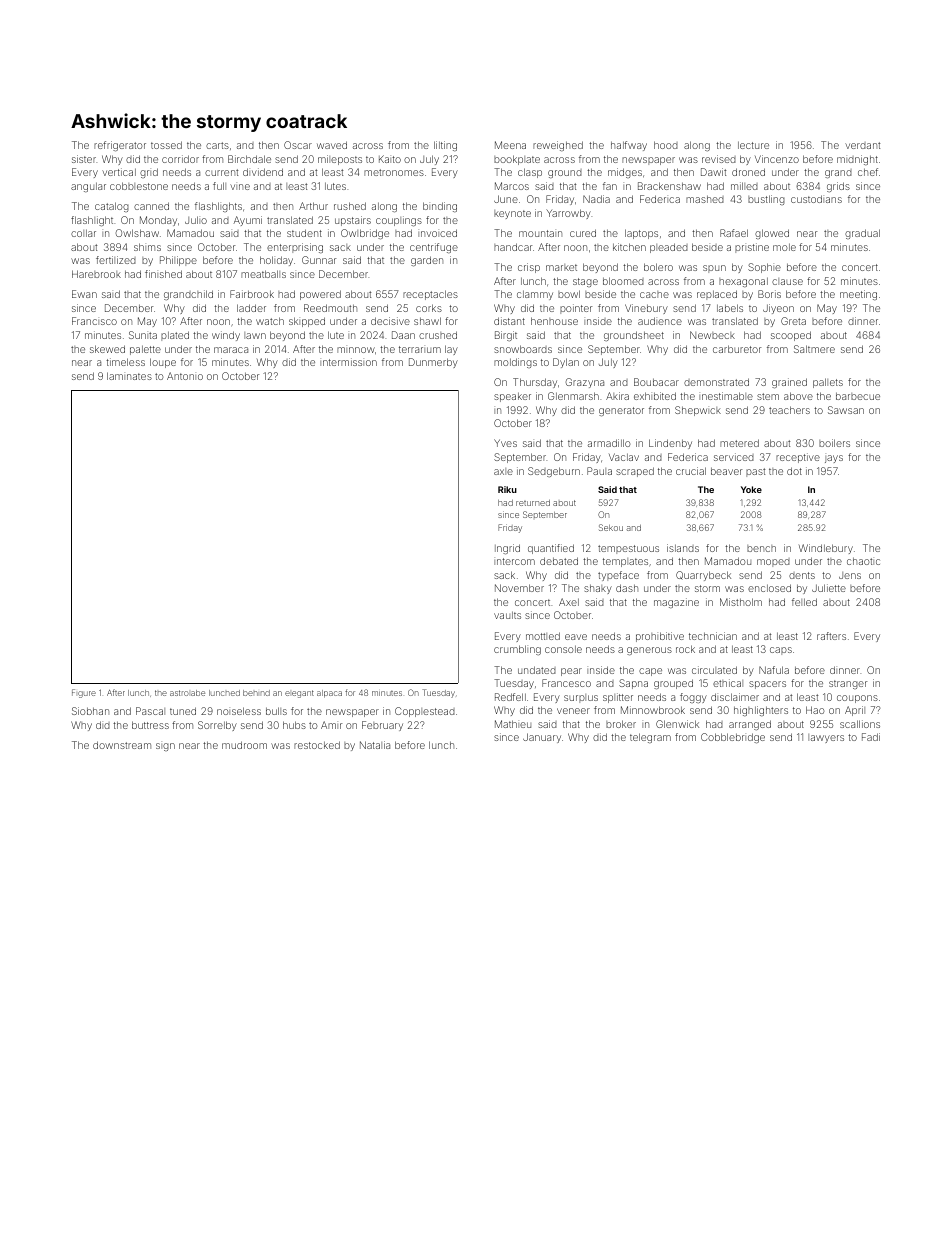 The width and height of the screenshot is (952, 1233). What do you see at coordinates (348, 362) in the screenshot?
I see `intermission` at bounding box center [348, 362].
